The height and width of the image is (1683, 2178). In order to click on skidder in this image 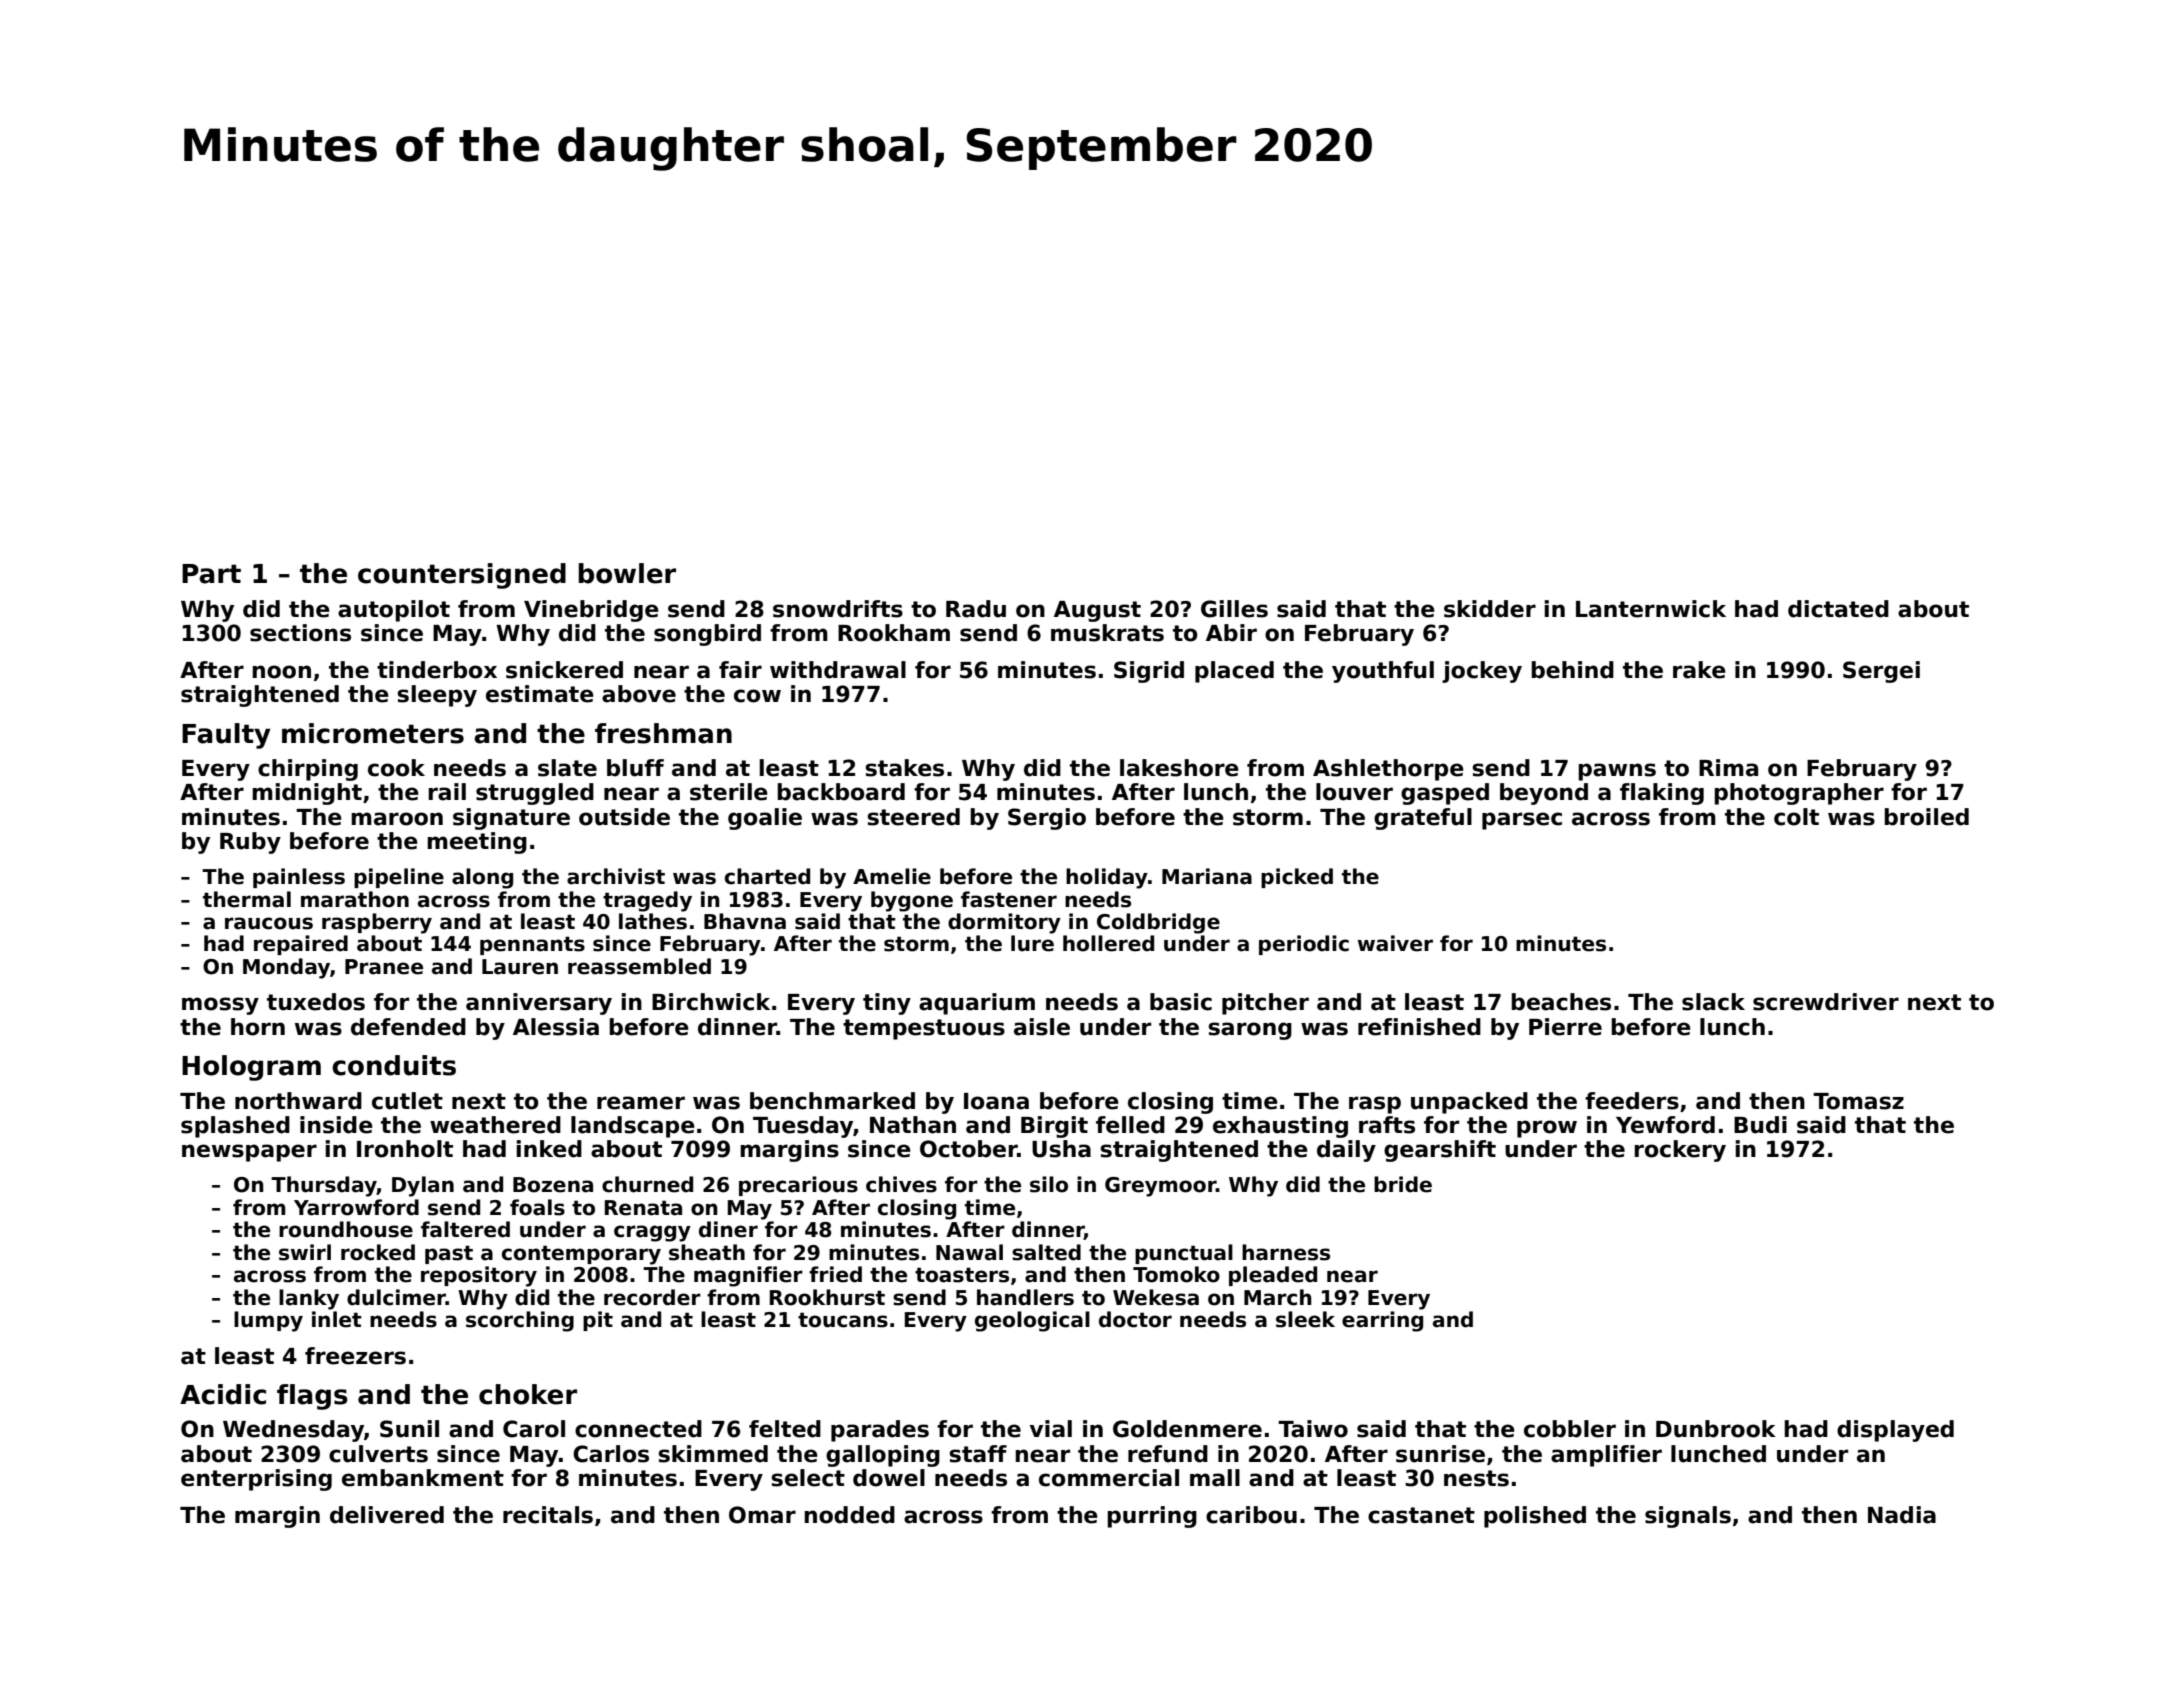, I will do `click(1490, 609)`.
